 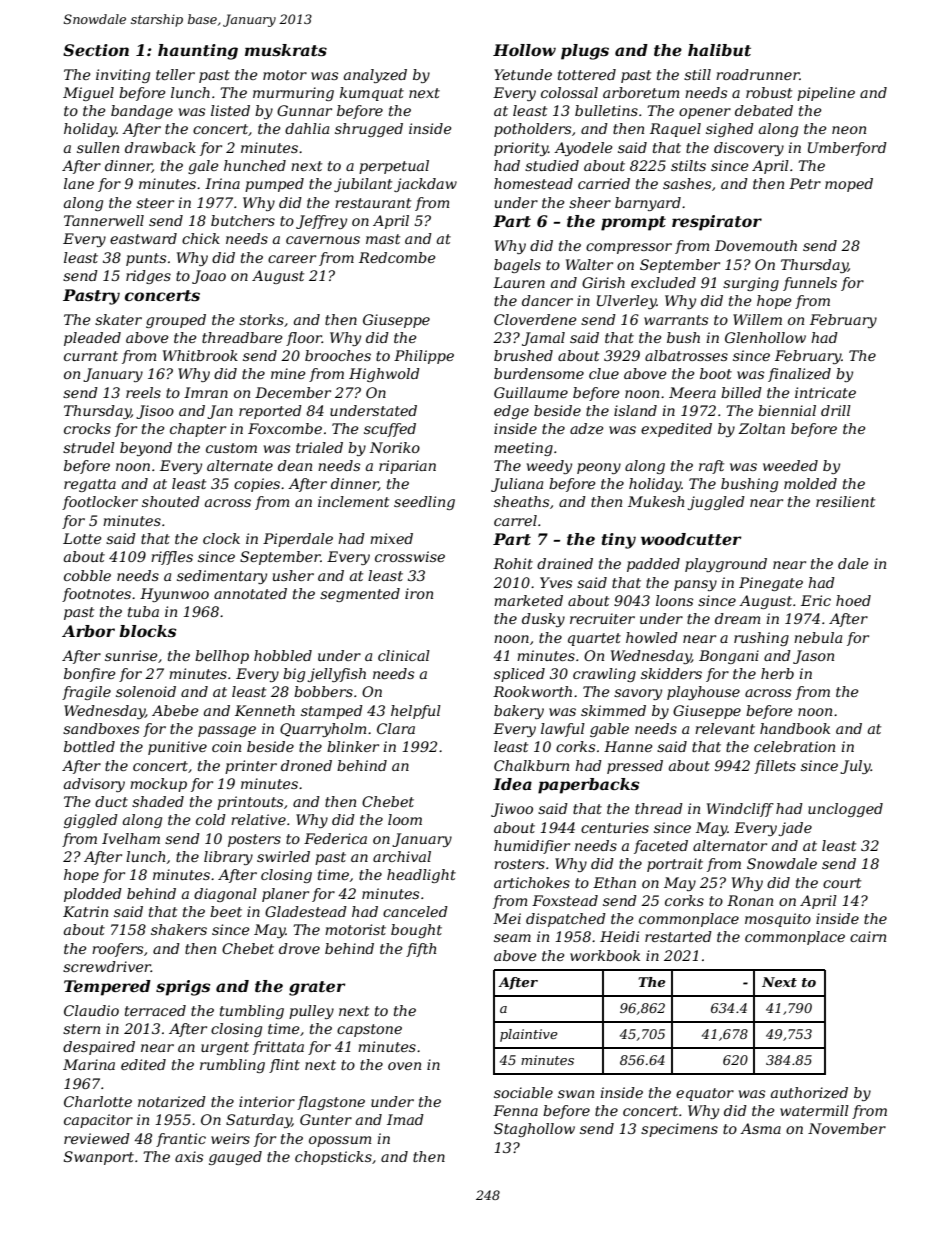 I want to click on perpetual, so click(x=394, y=167).
